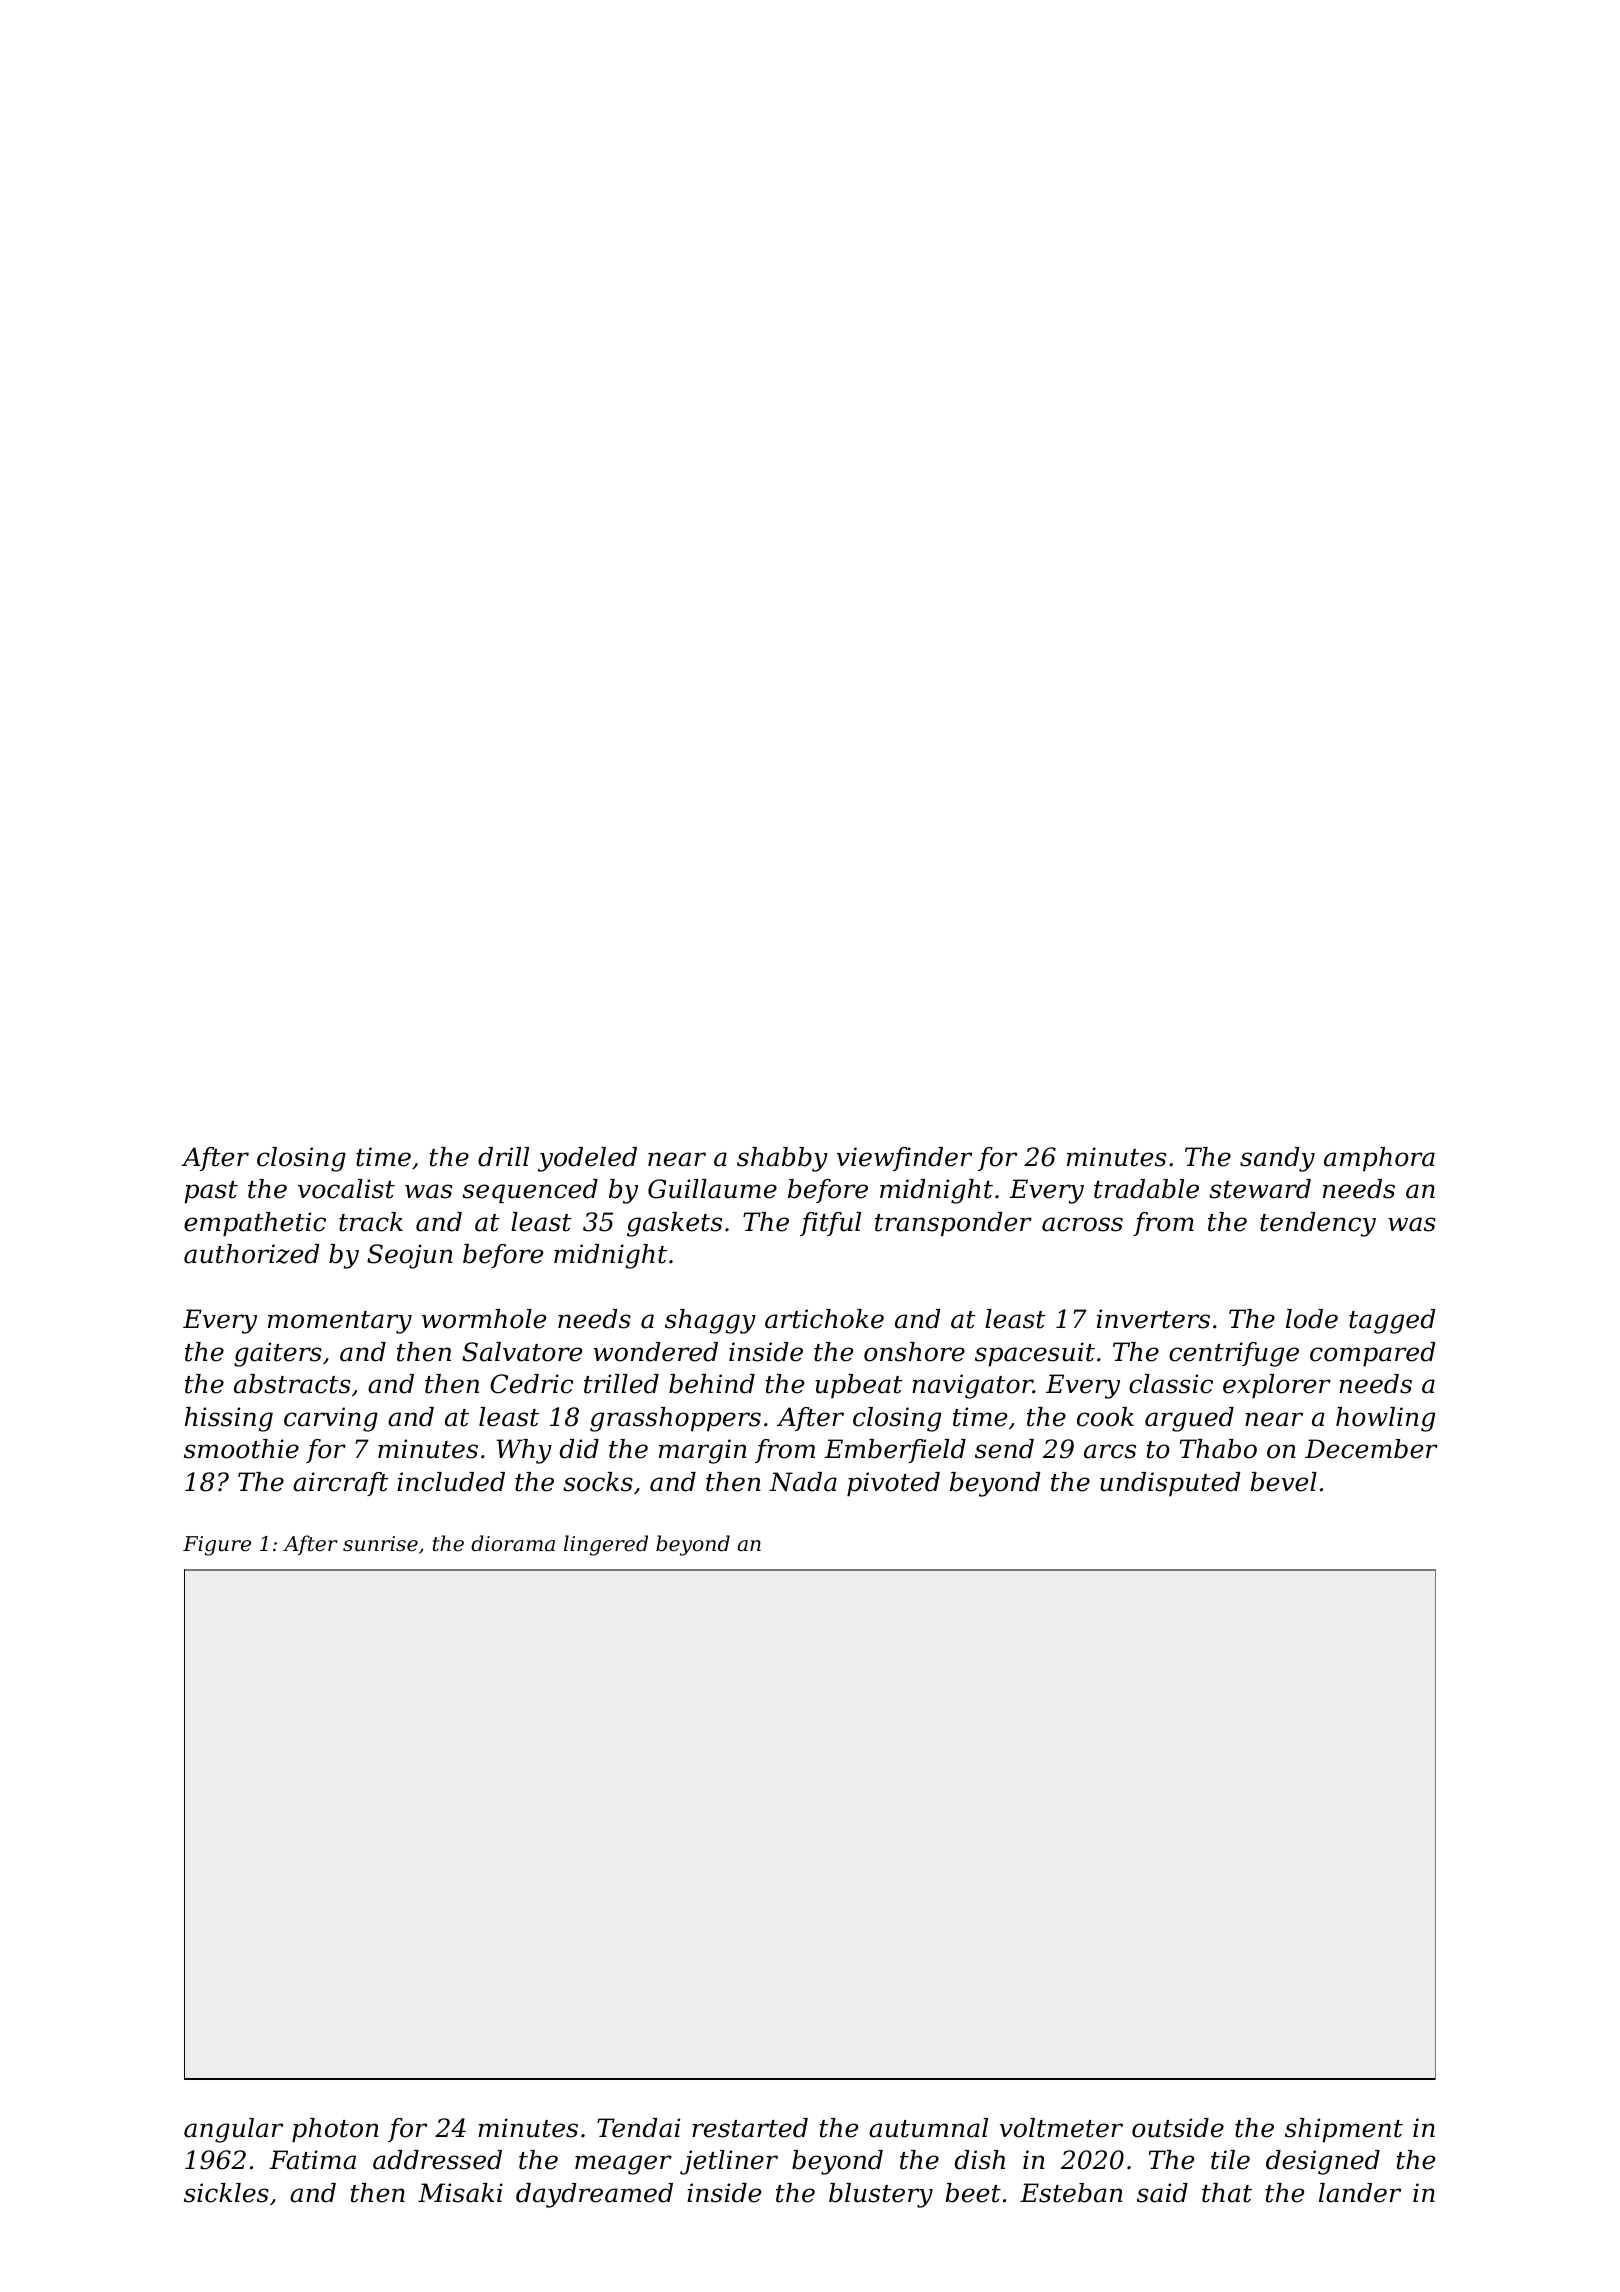  What do you see at coordinates (1379, 1159) in the screenshot?
I see `amphora` at bounding box center [1379, 1159].
